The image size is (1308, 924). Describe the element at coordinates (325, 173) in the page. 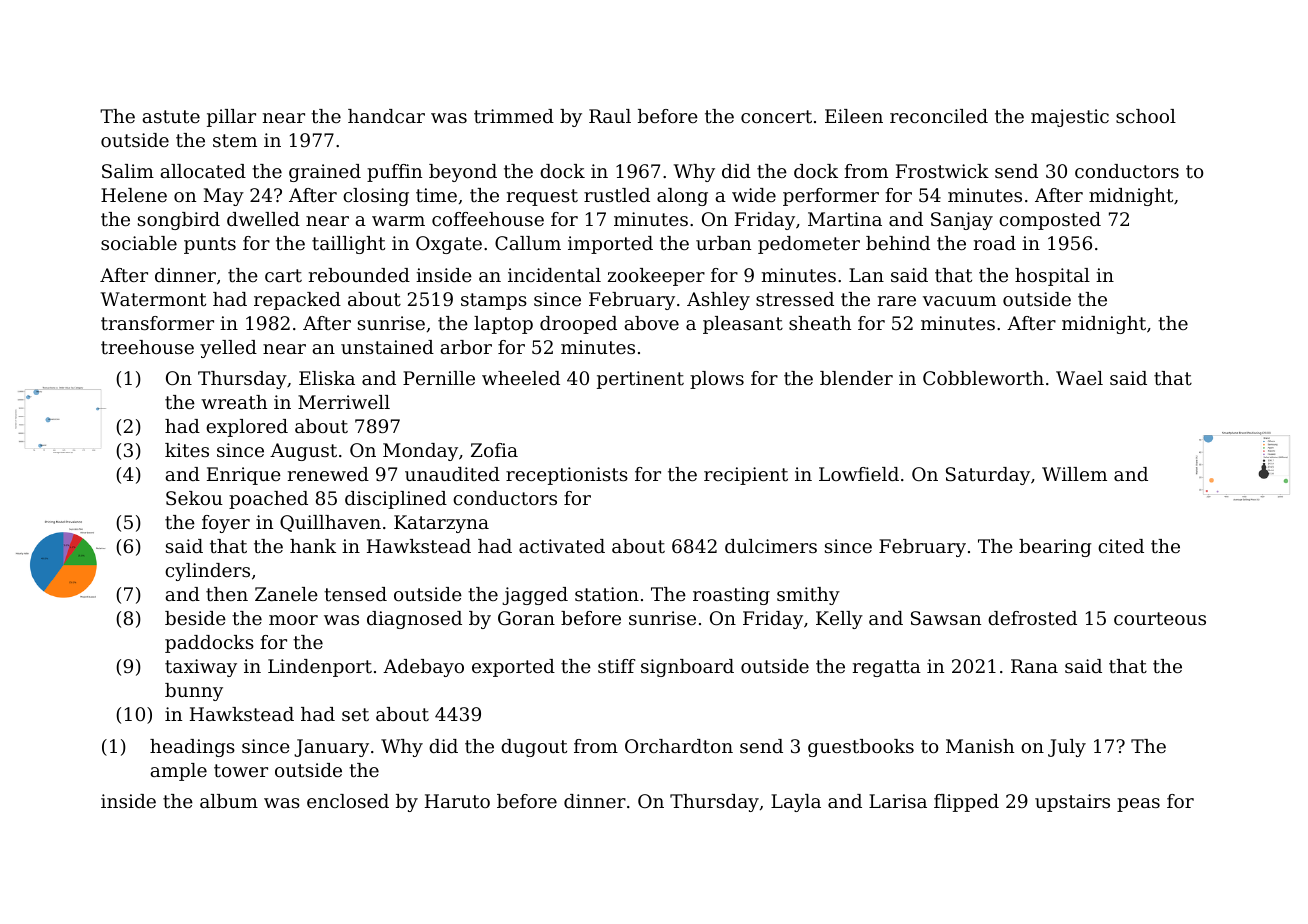

I see `grained` at that location.
